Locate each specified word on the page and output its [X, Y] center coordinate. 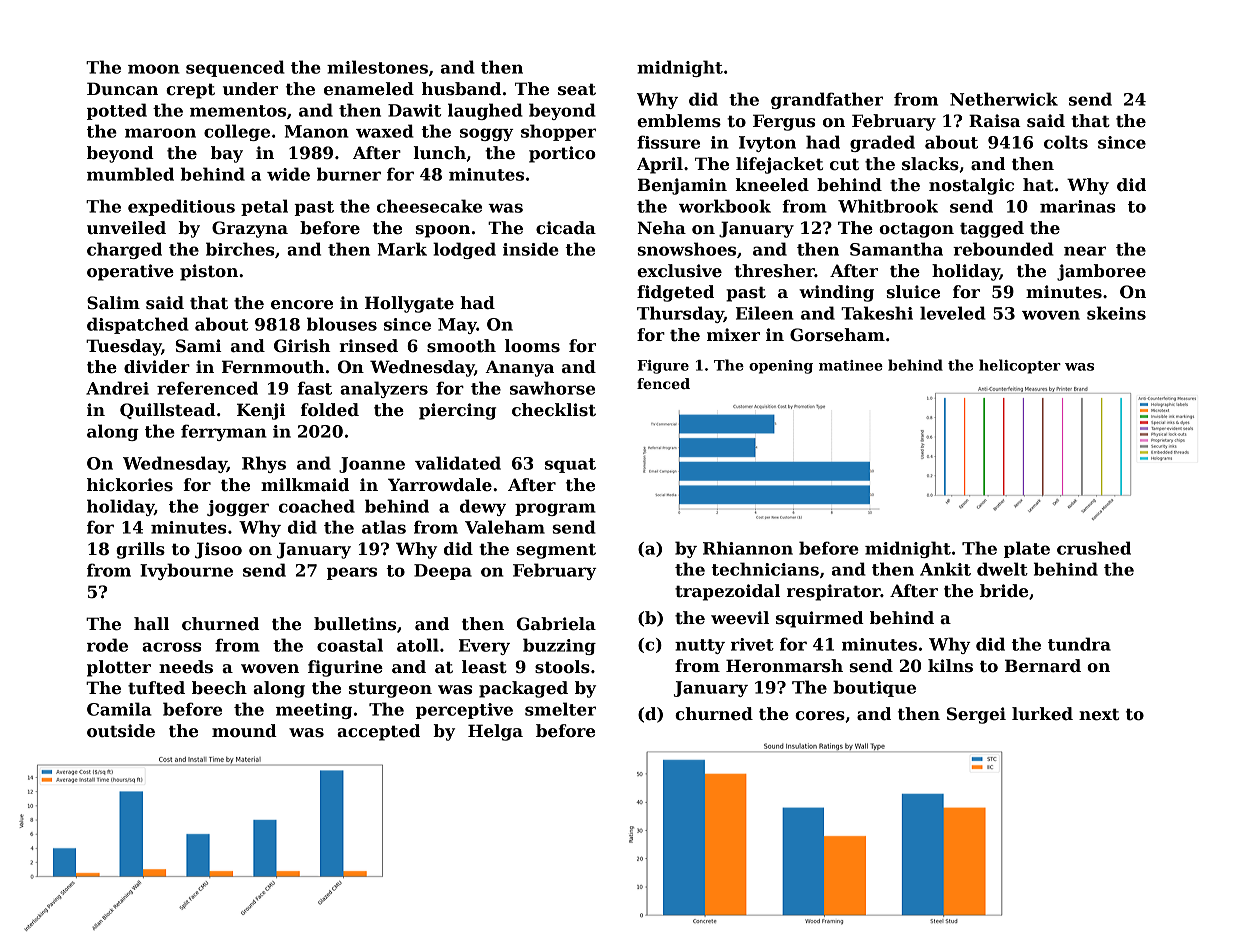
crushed [1094, 548]
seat [577, 89]
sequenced [235, 68]
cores [820, 716]
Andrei [117, 388]
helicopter [1020, 366]
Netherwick [1004, 99]
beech [219, 688]
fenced [663, 383]
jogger [238, 508]
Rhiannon [748, 548]
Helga [495, 732]
